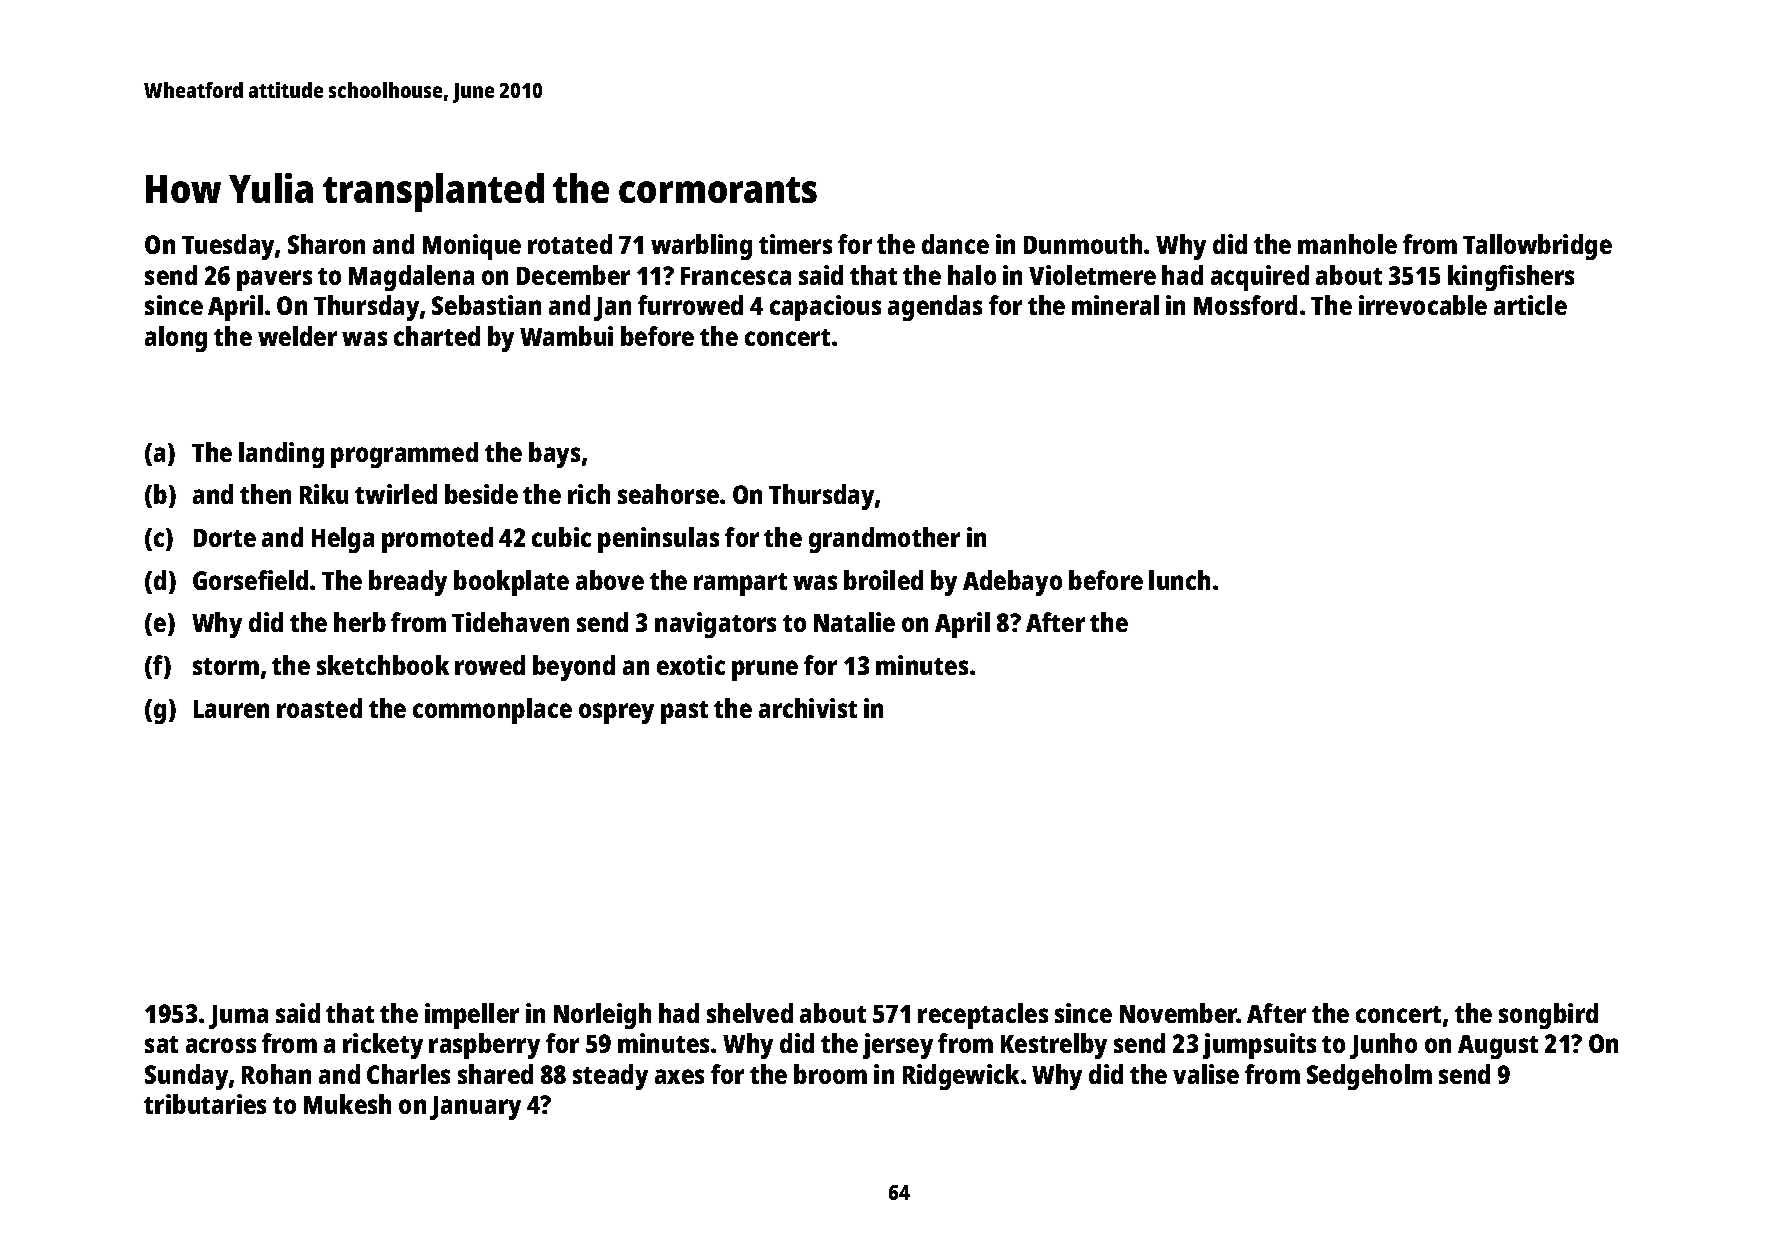 The height and width of the screenshot is (1256, 1777). What do you see at coordinates (1206, 1074) in the screenshot?
I see `valise` at bounding box center [1206, 1074].
